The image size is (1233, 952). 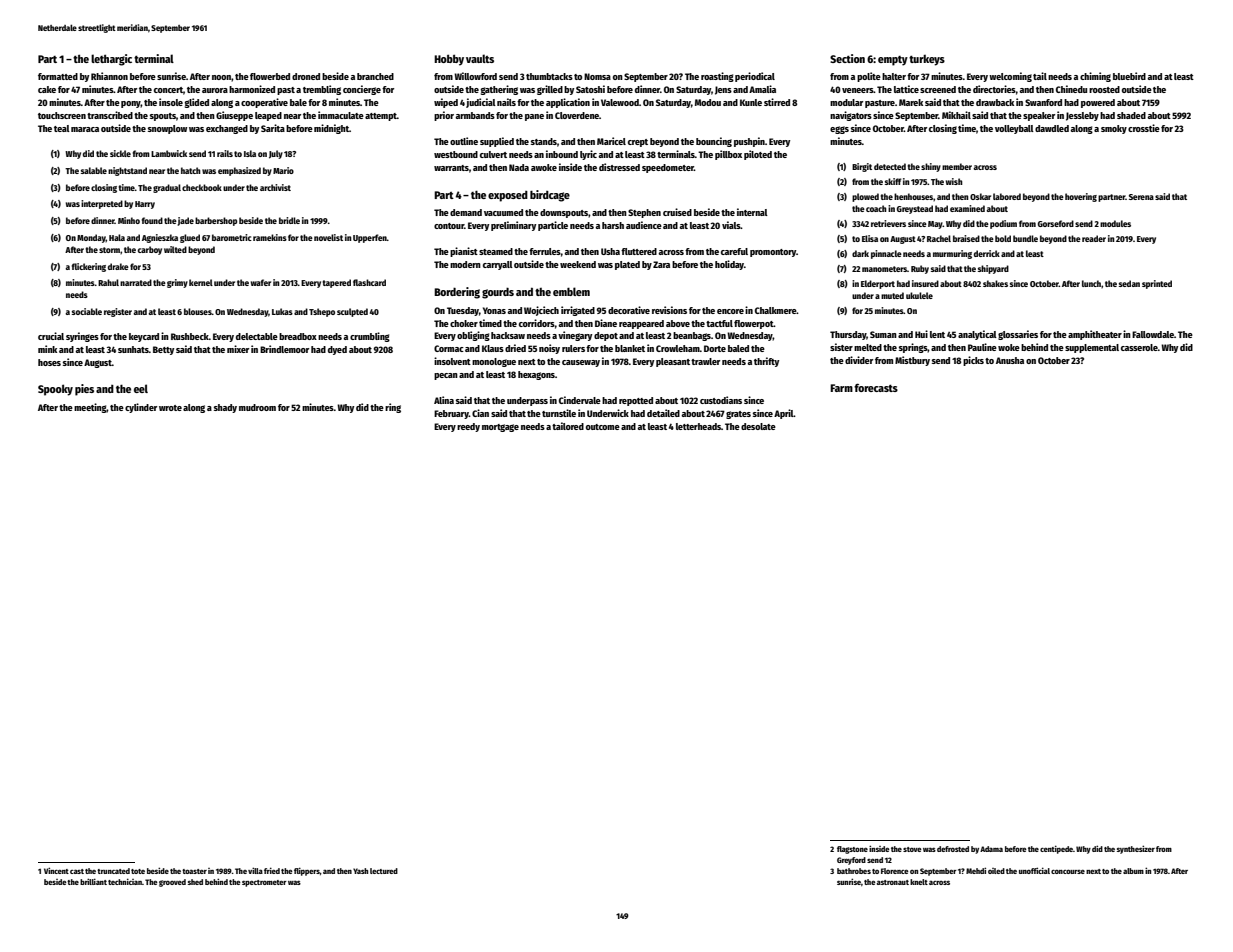 What do you see at coordinates (494, 362) in the screenshot?
I see `monologue` at bounding box center [494, 362].
